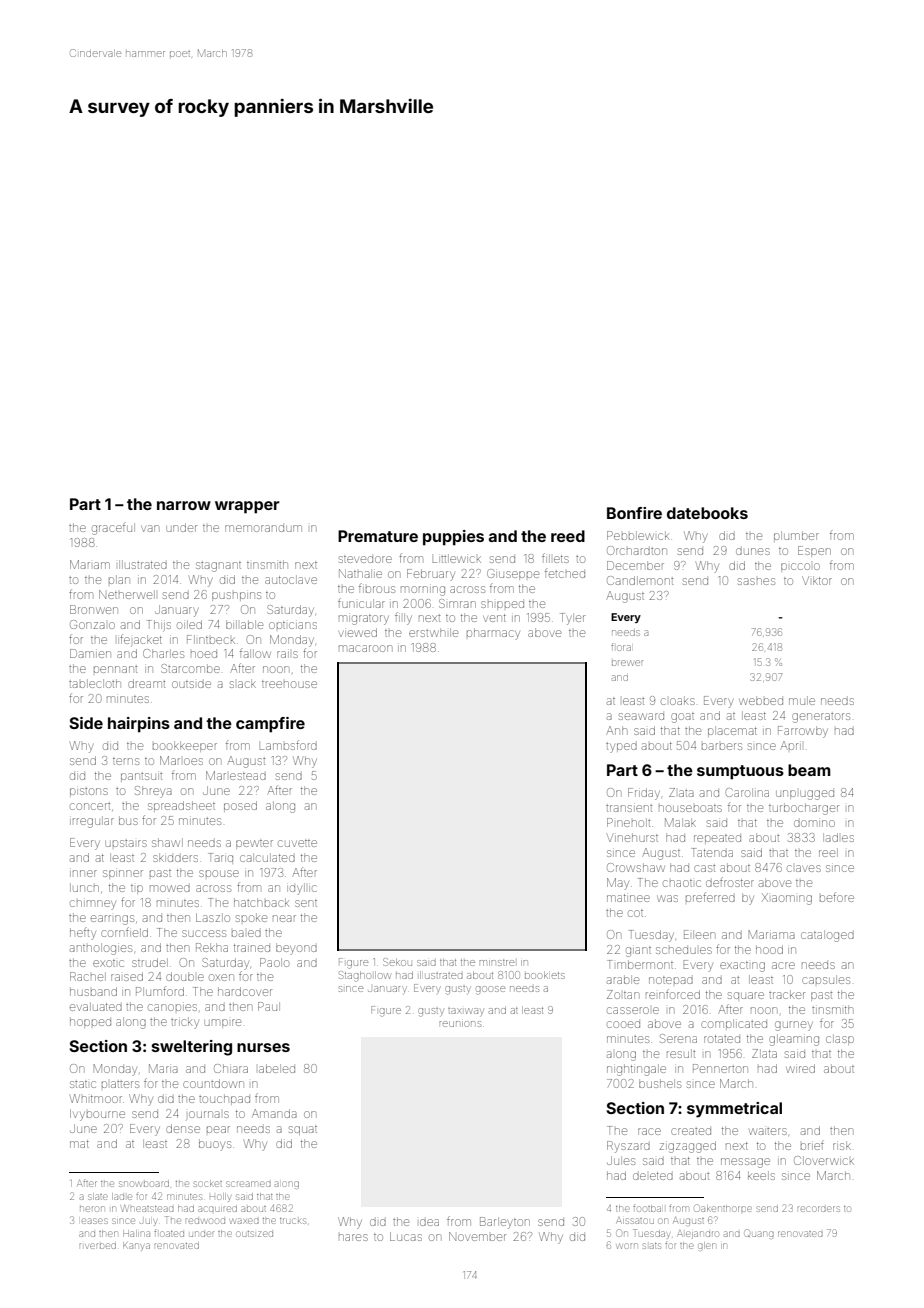  What do you see at coordinates (83, 934) in the screenshot?
I see `hefty` at bounding box center [83, 934].
